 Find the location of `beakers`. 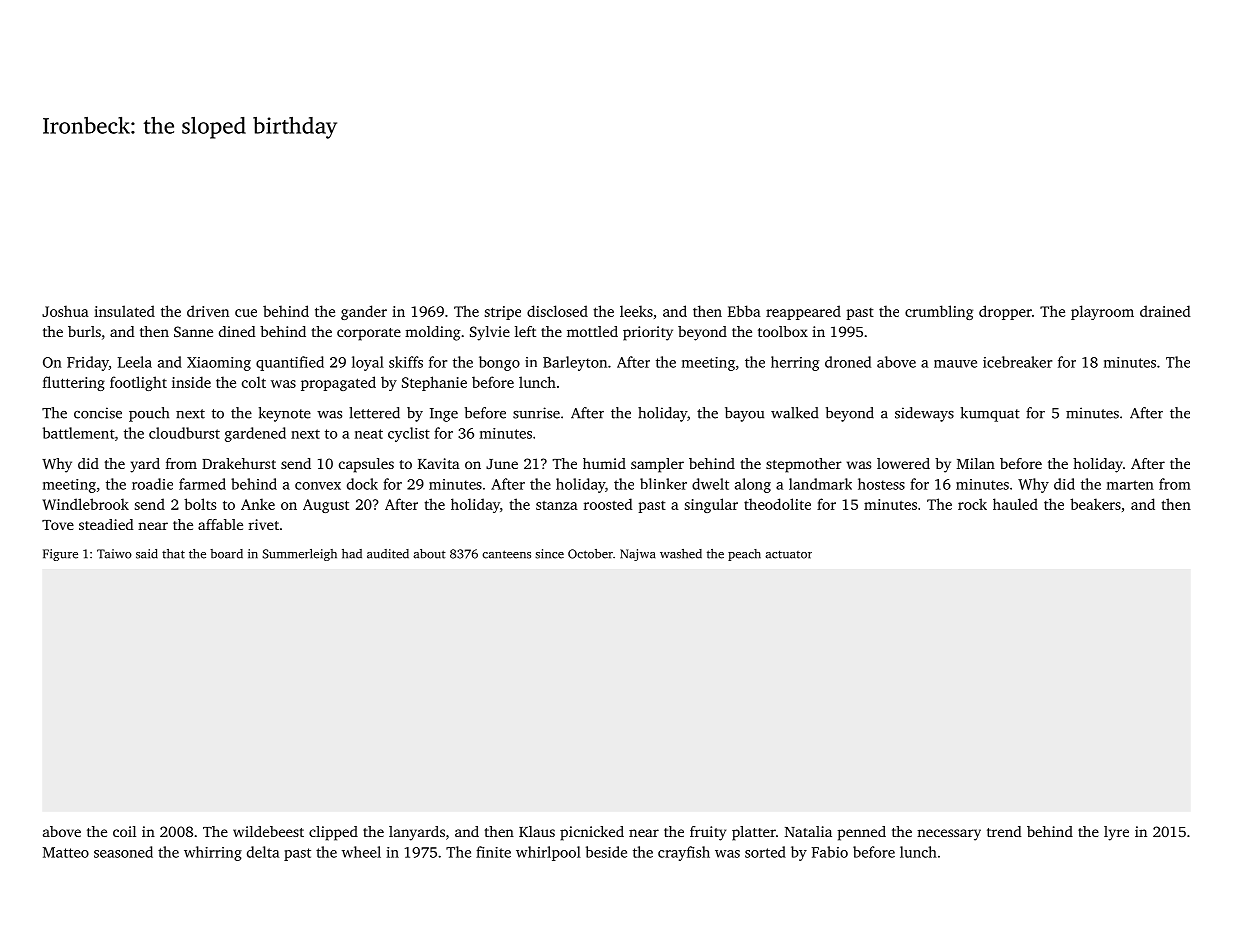

beakers is located at coordinates (1095, 504).
